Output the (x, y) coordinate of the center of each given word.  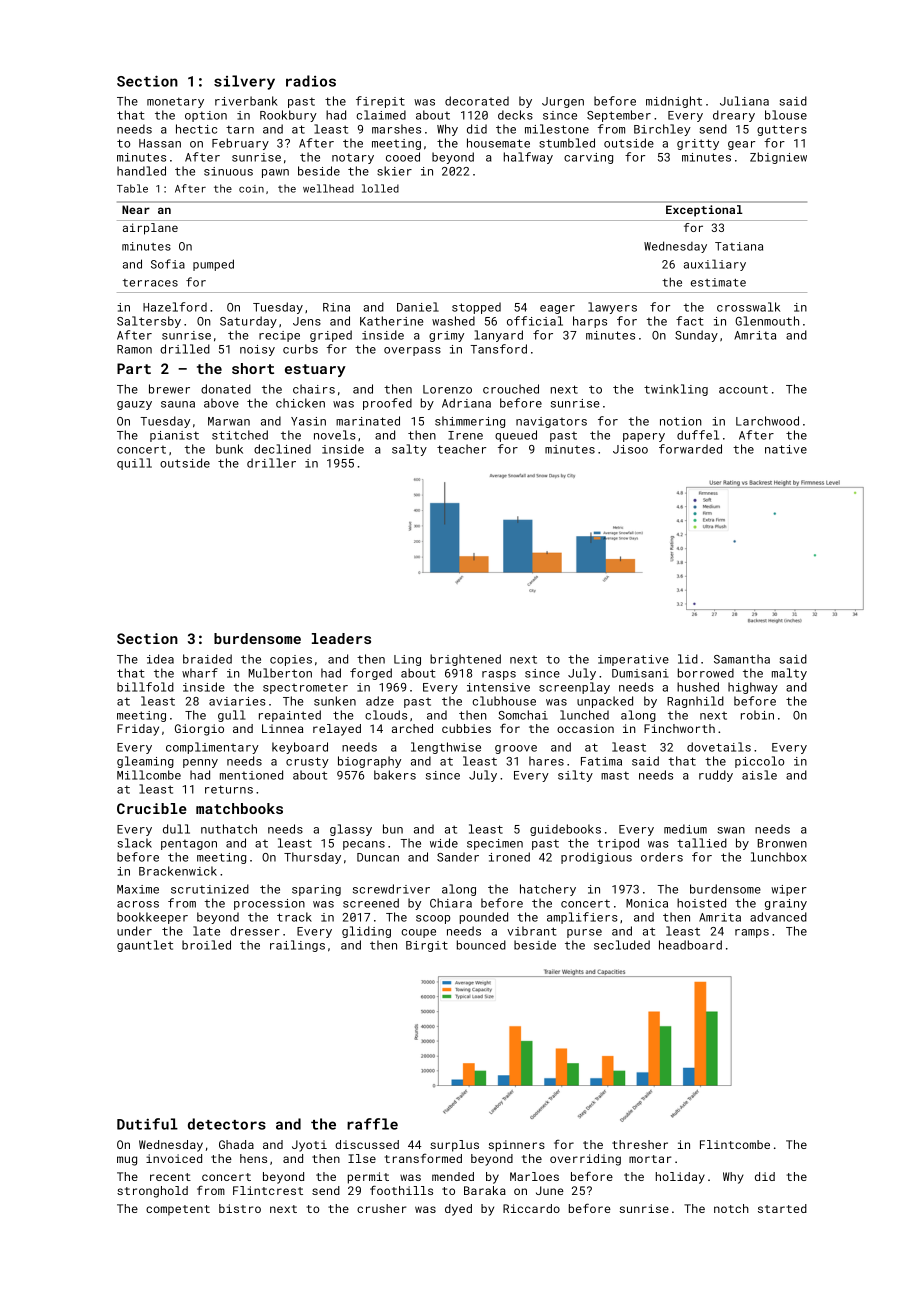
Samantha (742, 659)
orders (662, 857)
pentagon (189, 845)
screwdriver (391, 889)
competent (178, 1210)
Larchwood (767, 421)
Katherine (391, 321)
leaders (341, 638)
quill (134, 464)
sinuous (228, 171)
